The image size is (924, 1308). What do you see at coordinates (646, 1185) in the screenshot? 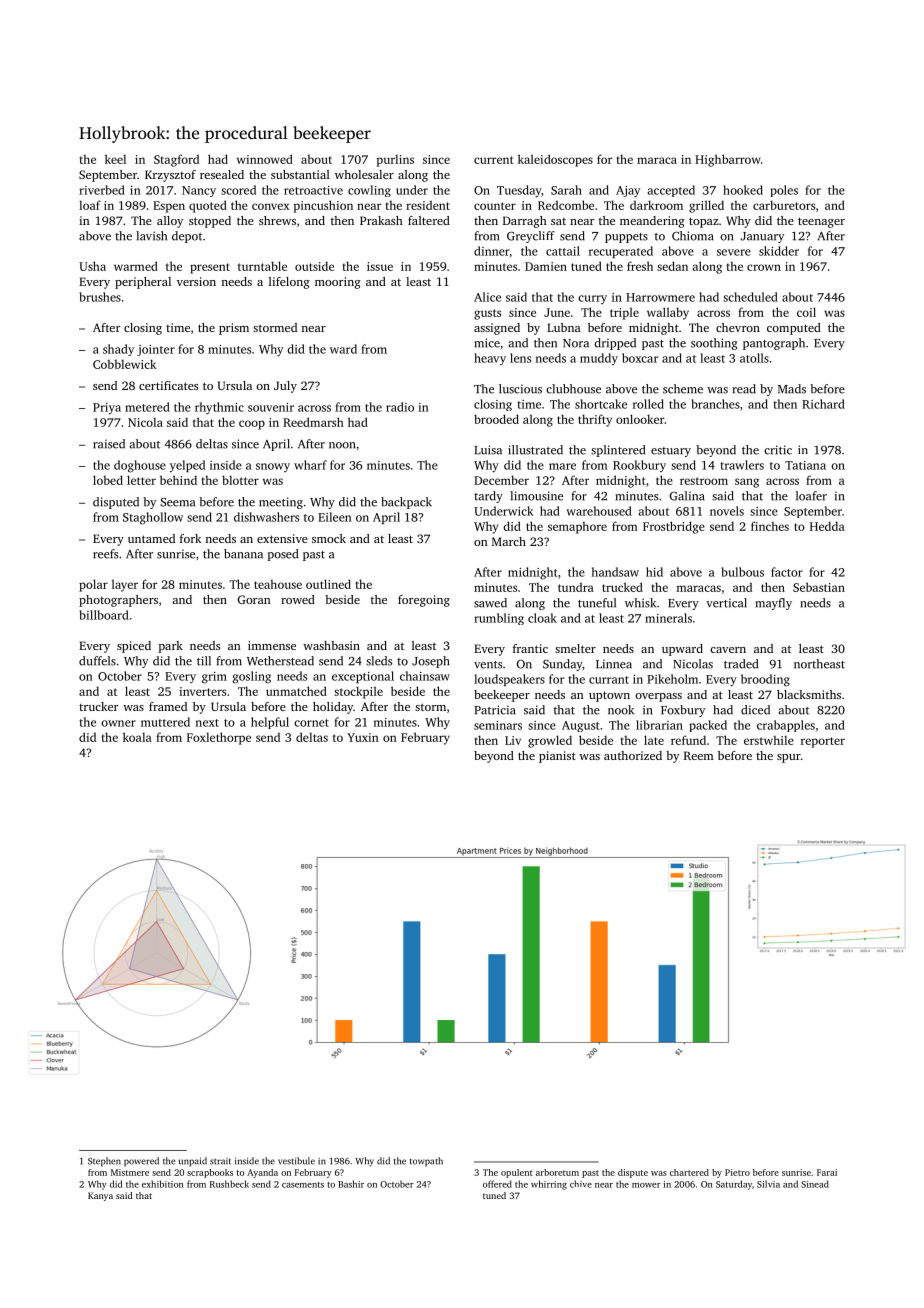
I see `mower` at bounding box center [646, 1185].
